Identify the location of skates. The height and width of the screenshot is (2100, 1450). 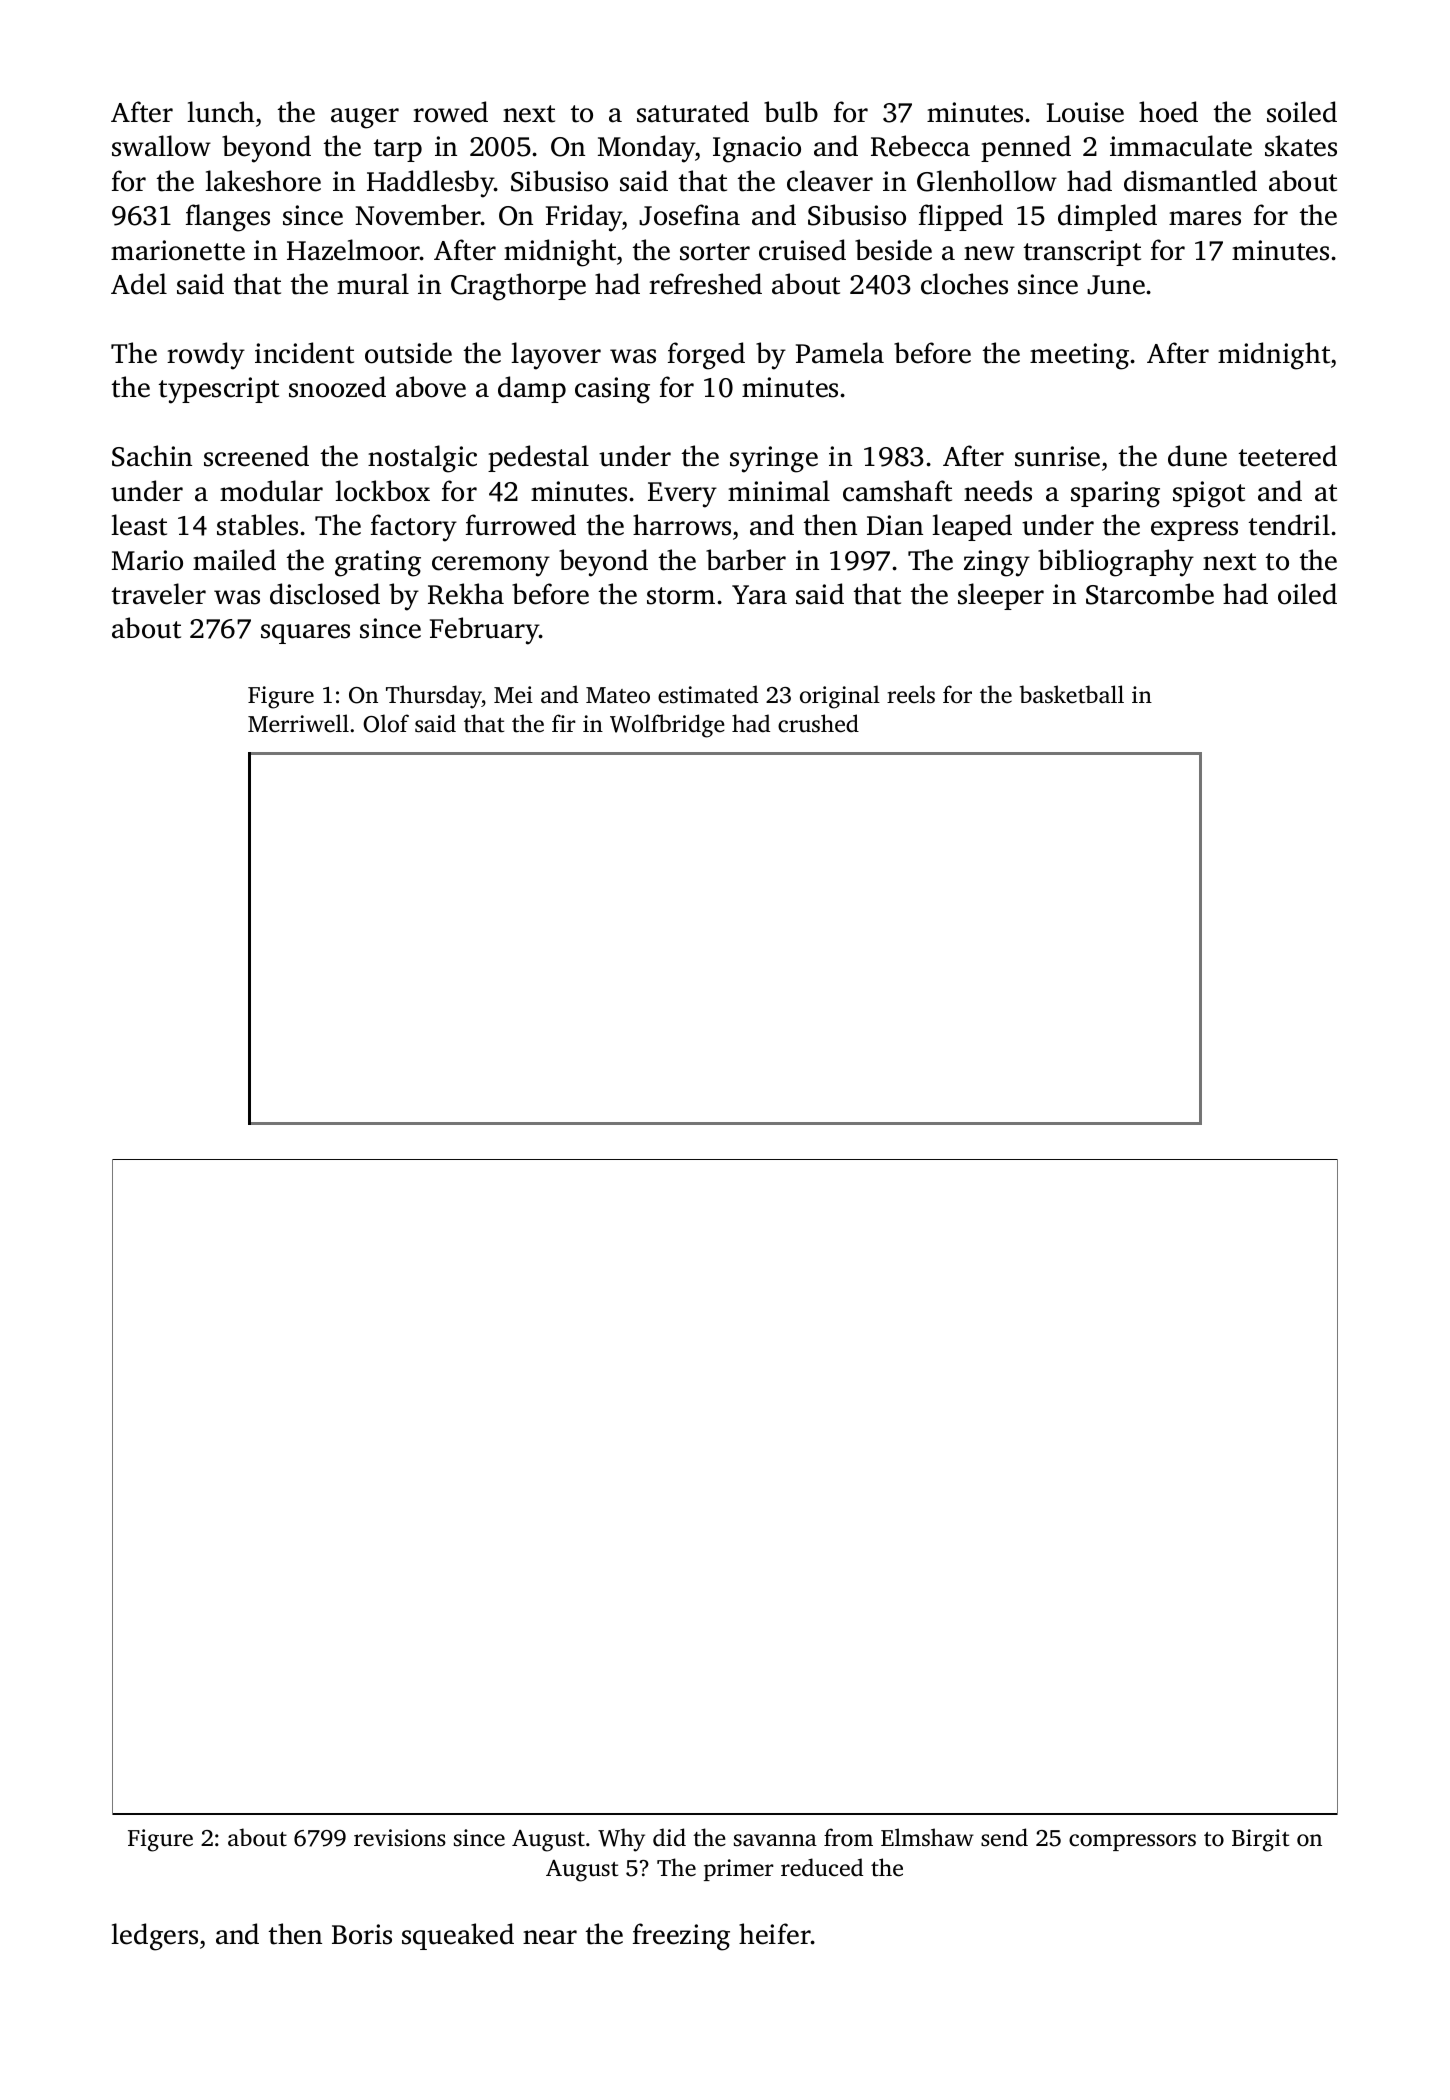
(1301, 146).
